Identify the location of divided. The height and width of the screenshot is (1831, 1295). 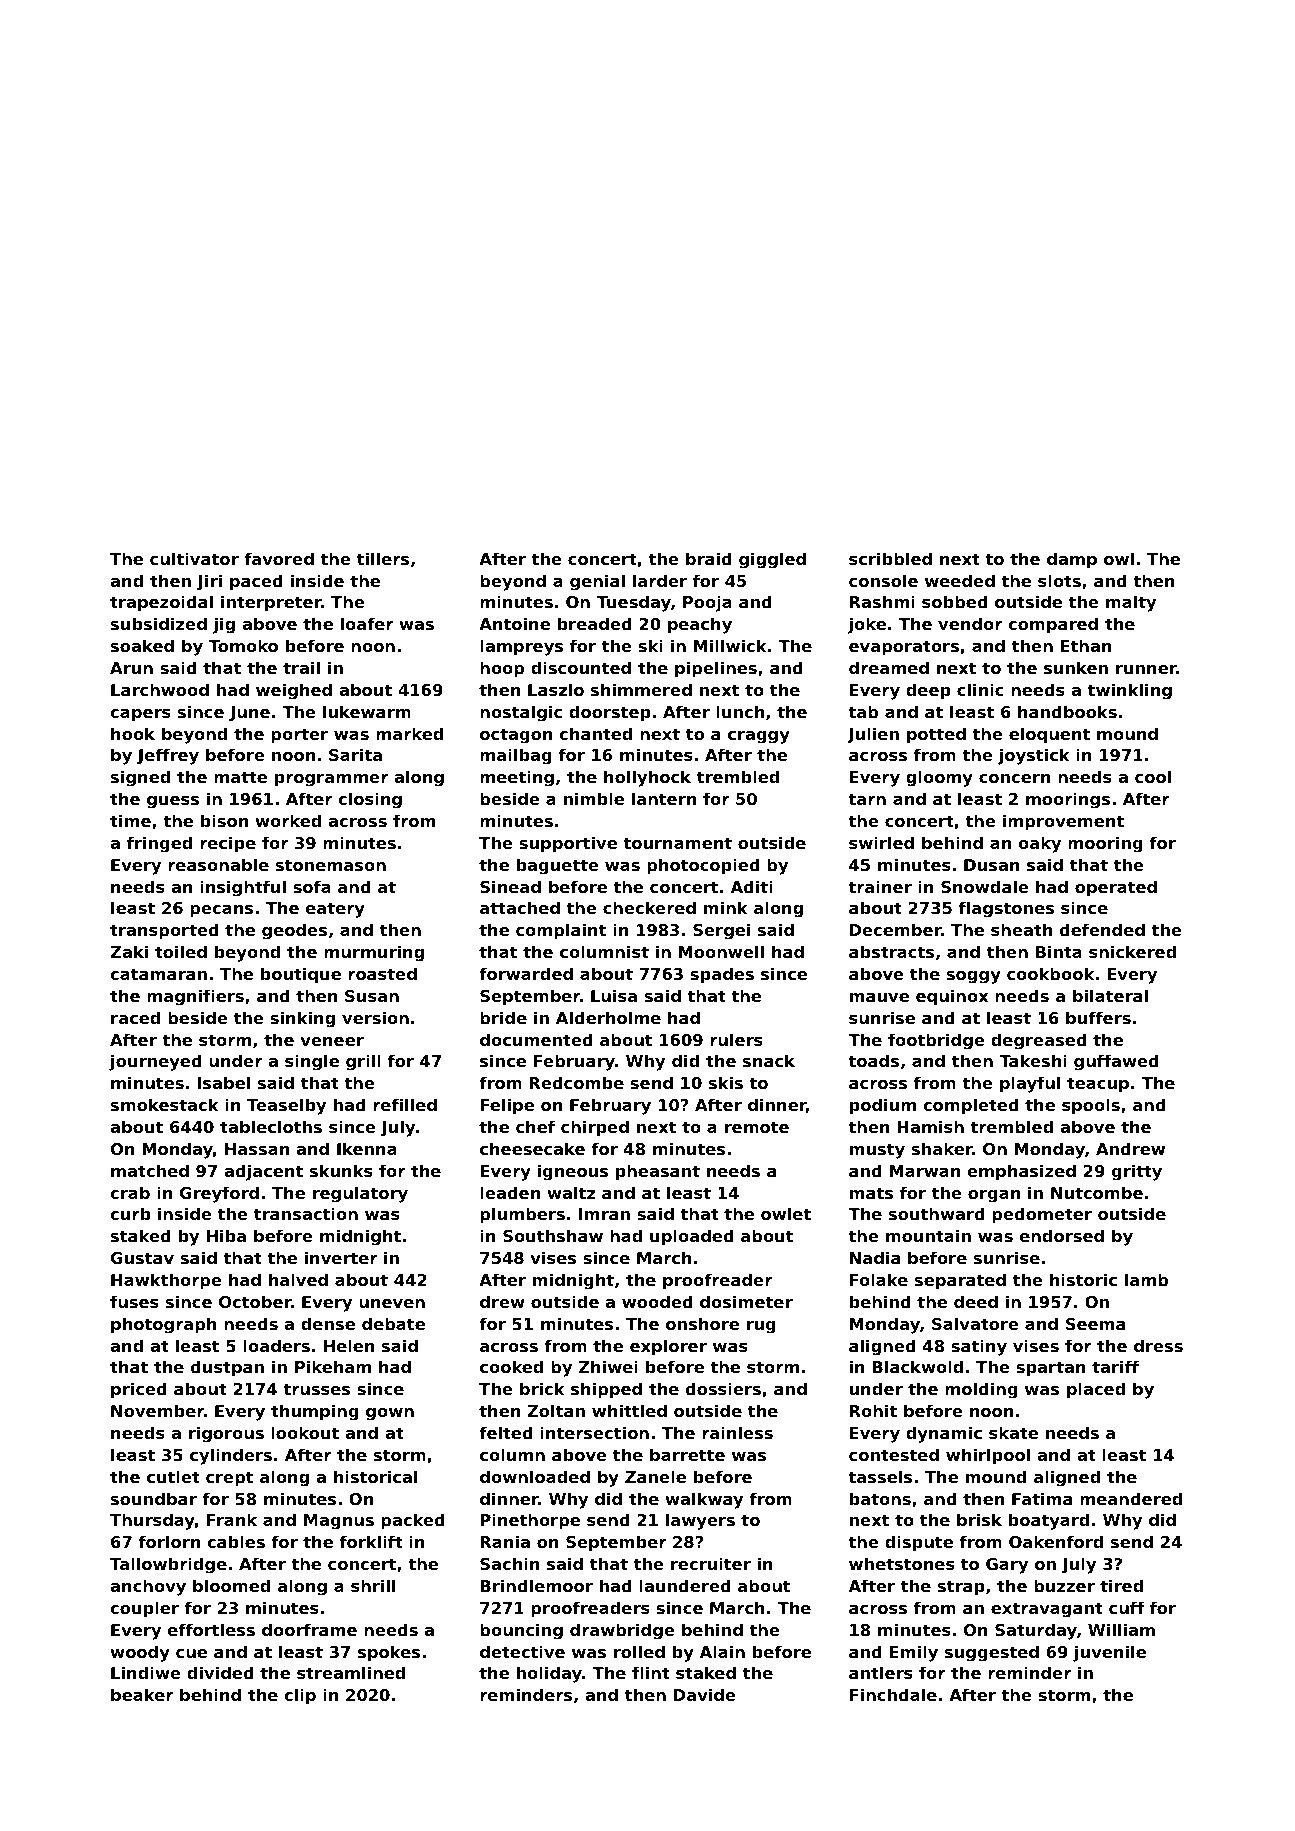
(220, 1672).
